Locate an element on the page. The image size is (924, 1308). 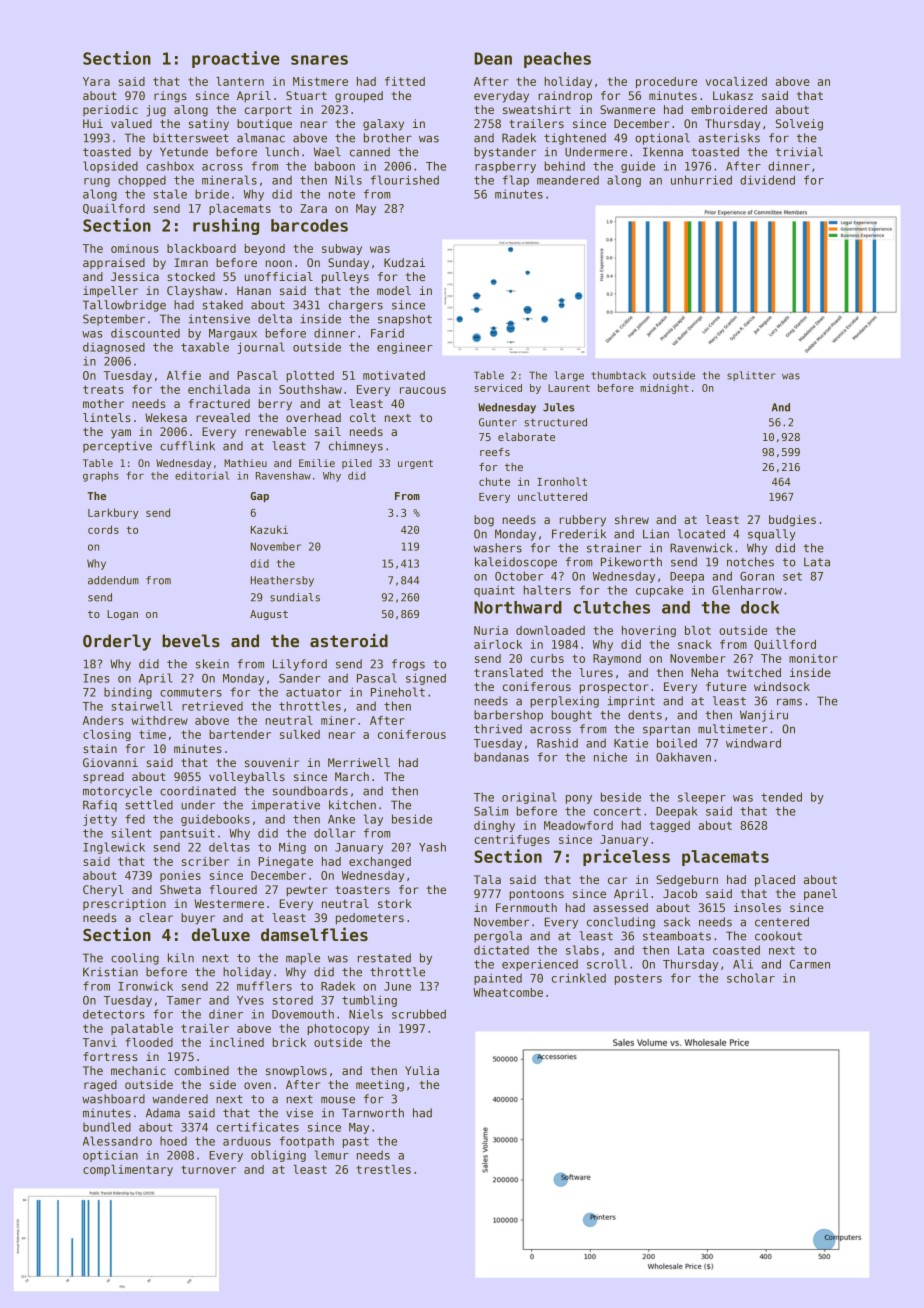
fitted is located at coordinates (405, 81).
